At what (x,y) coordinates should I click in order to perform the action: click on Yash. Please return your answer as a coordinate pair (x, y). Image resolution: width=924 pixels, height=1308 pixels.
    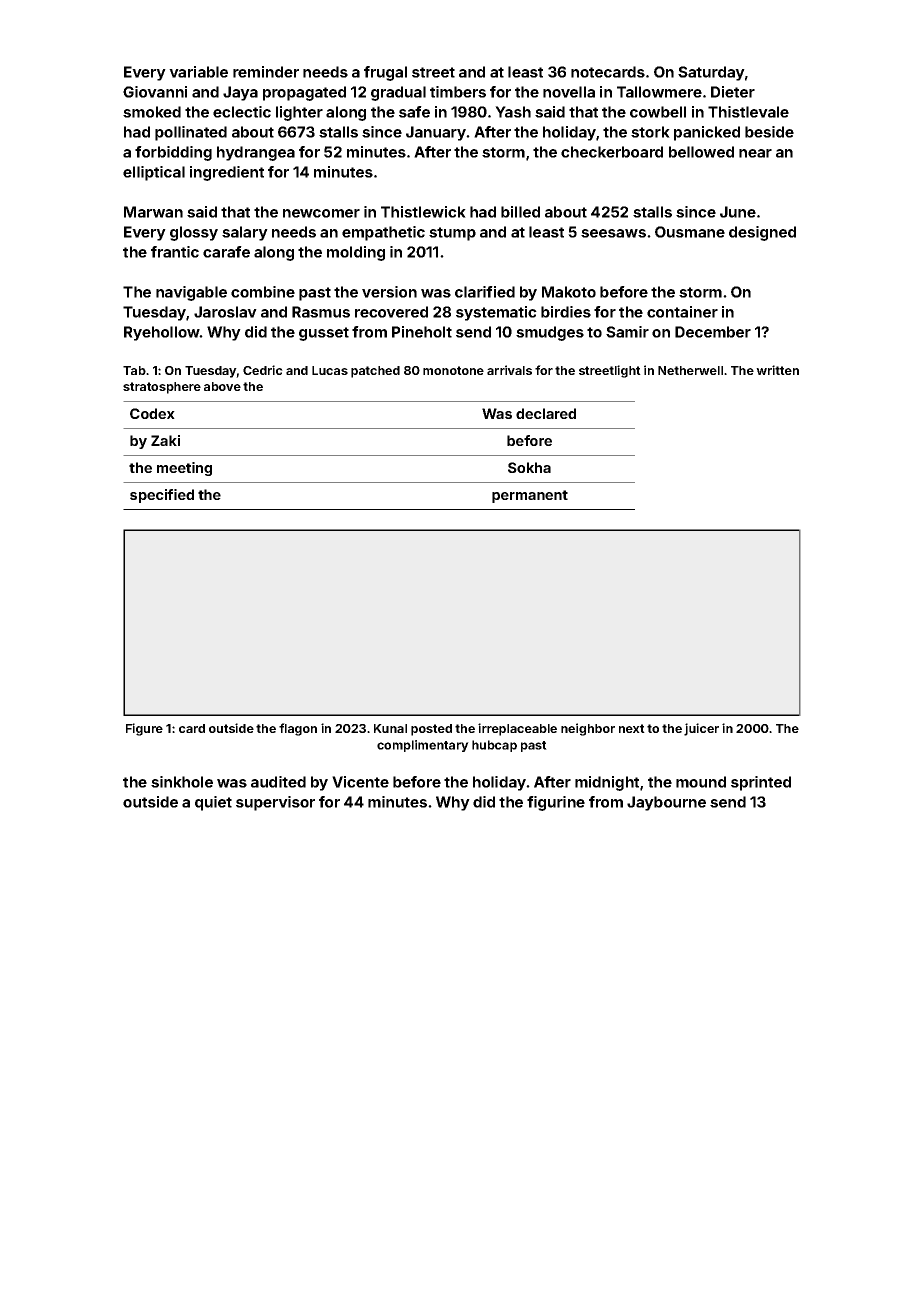
    Looking at the image, I should click on (513, 112).
